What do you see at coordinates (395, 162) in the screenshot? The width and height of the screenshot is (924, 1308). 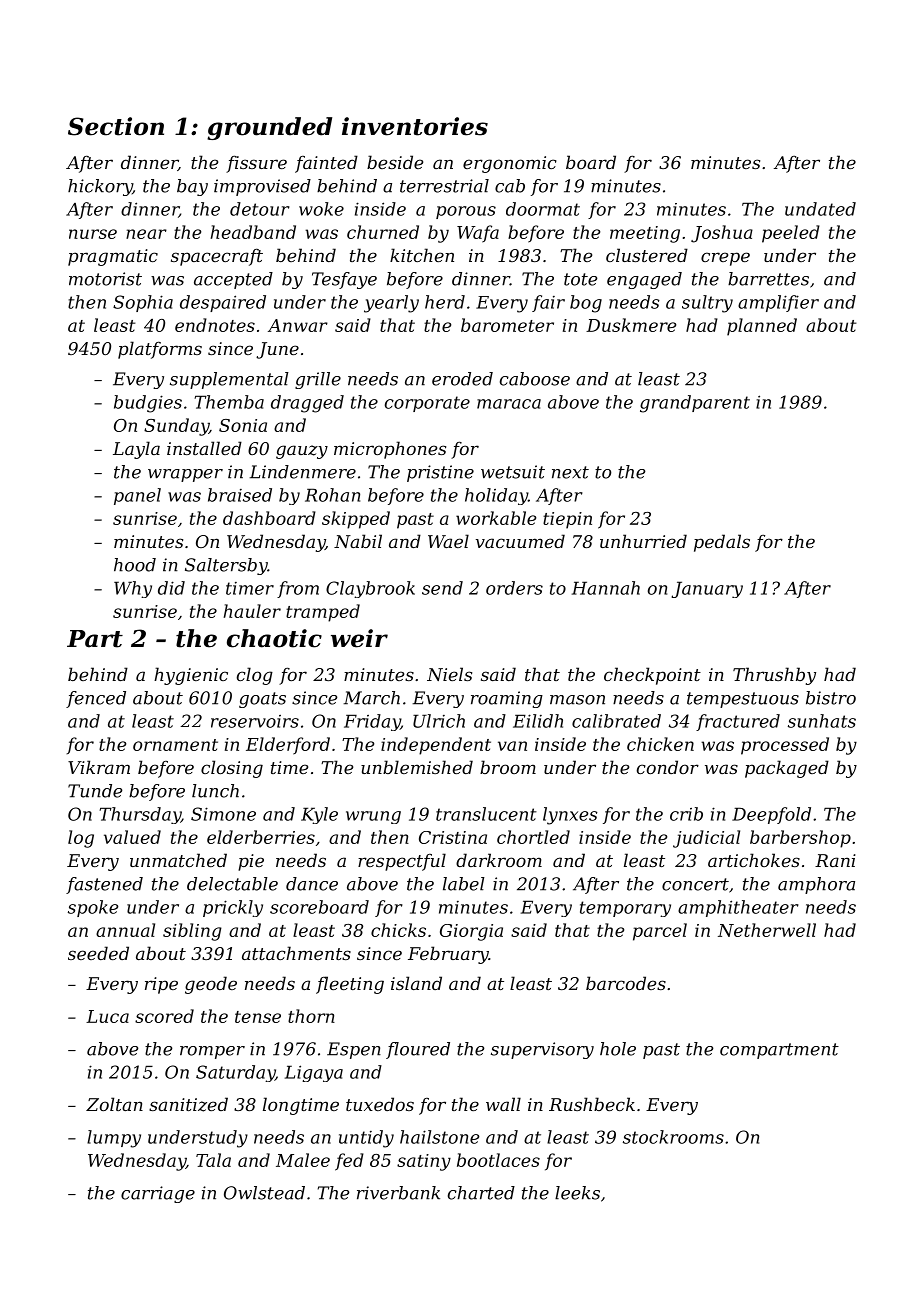 I see `beside` at bounding box center [395, 162].
